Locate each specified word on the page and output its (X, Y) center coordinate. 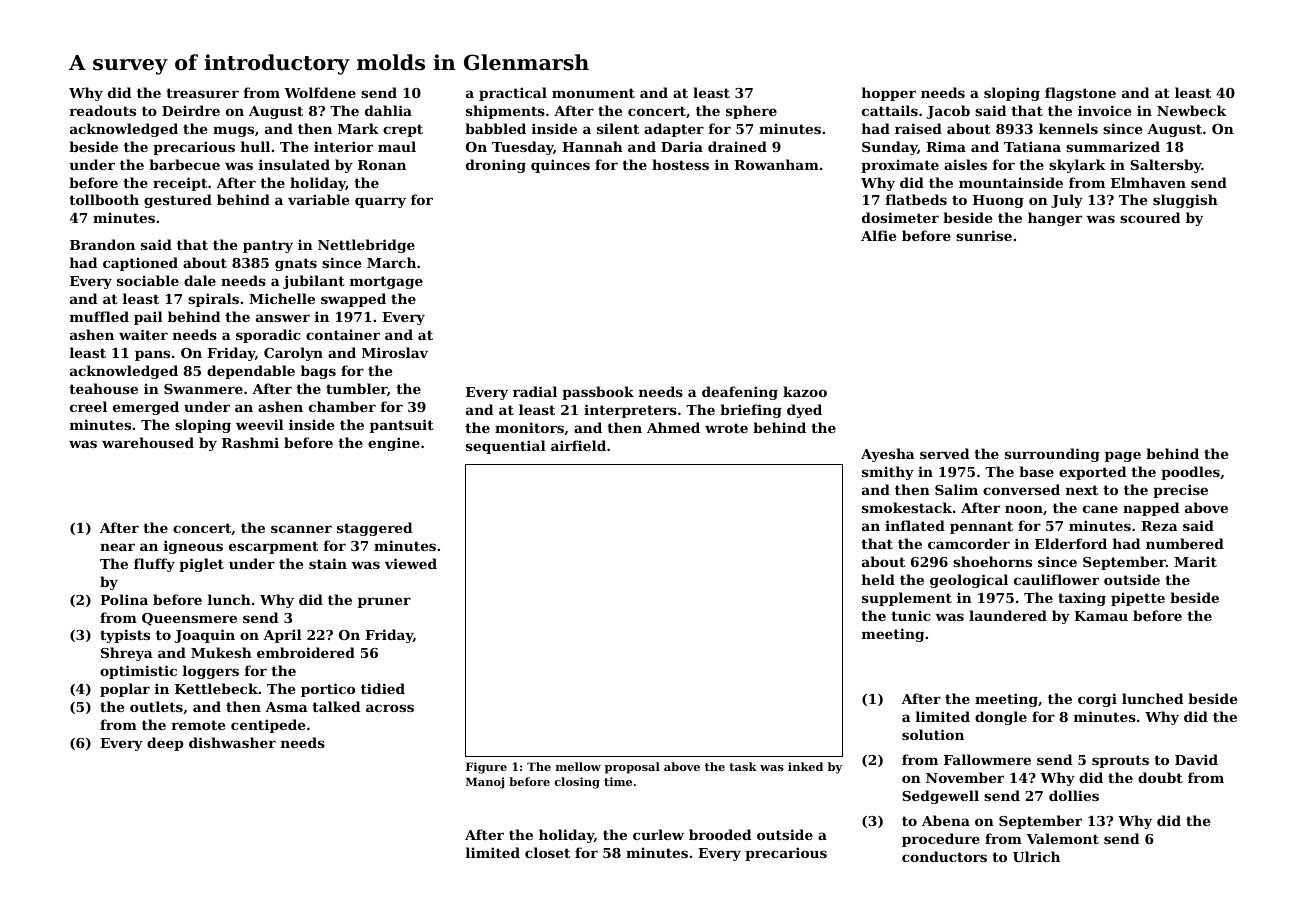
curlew (658, 834)
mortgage (386, 282)
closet (547, 852)
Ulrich (1036, 856)
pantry (268, 246)
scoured (1150, 217)
